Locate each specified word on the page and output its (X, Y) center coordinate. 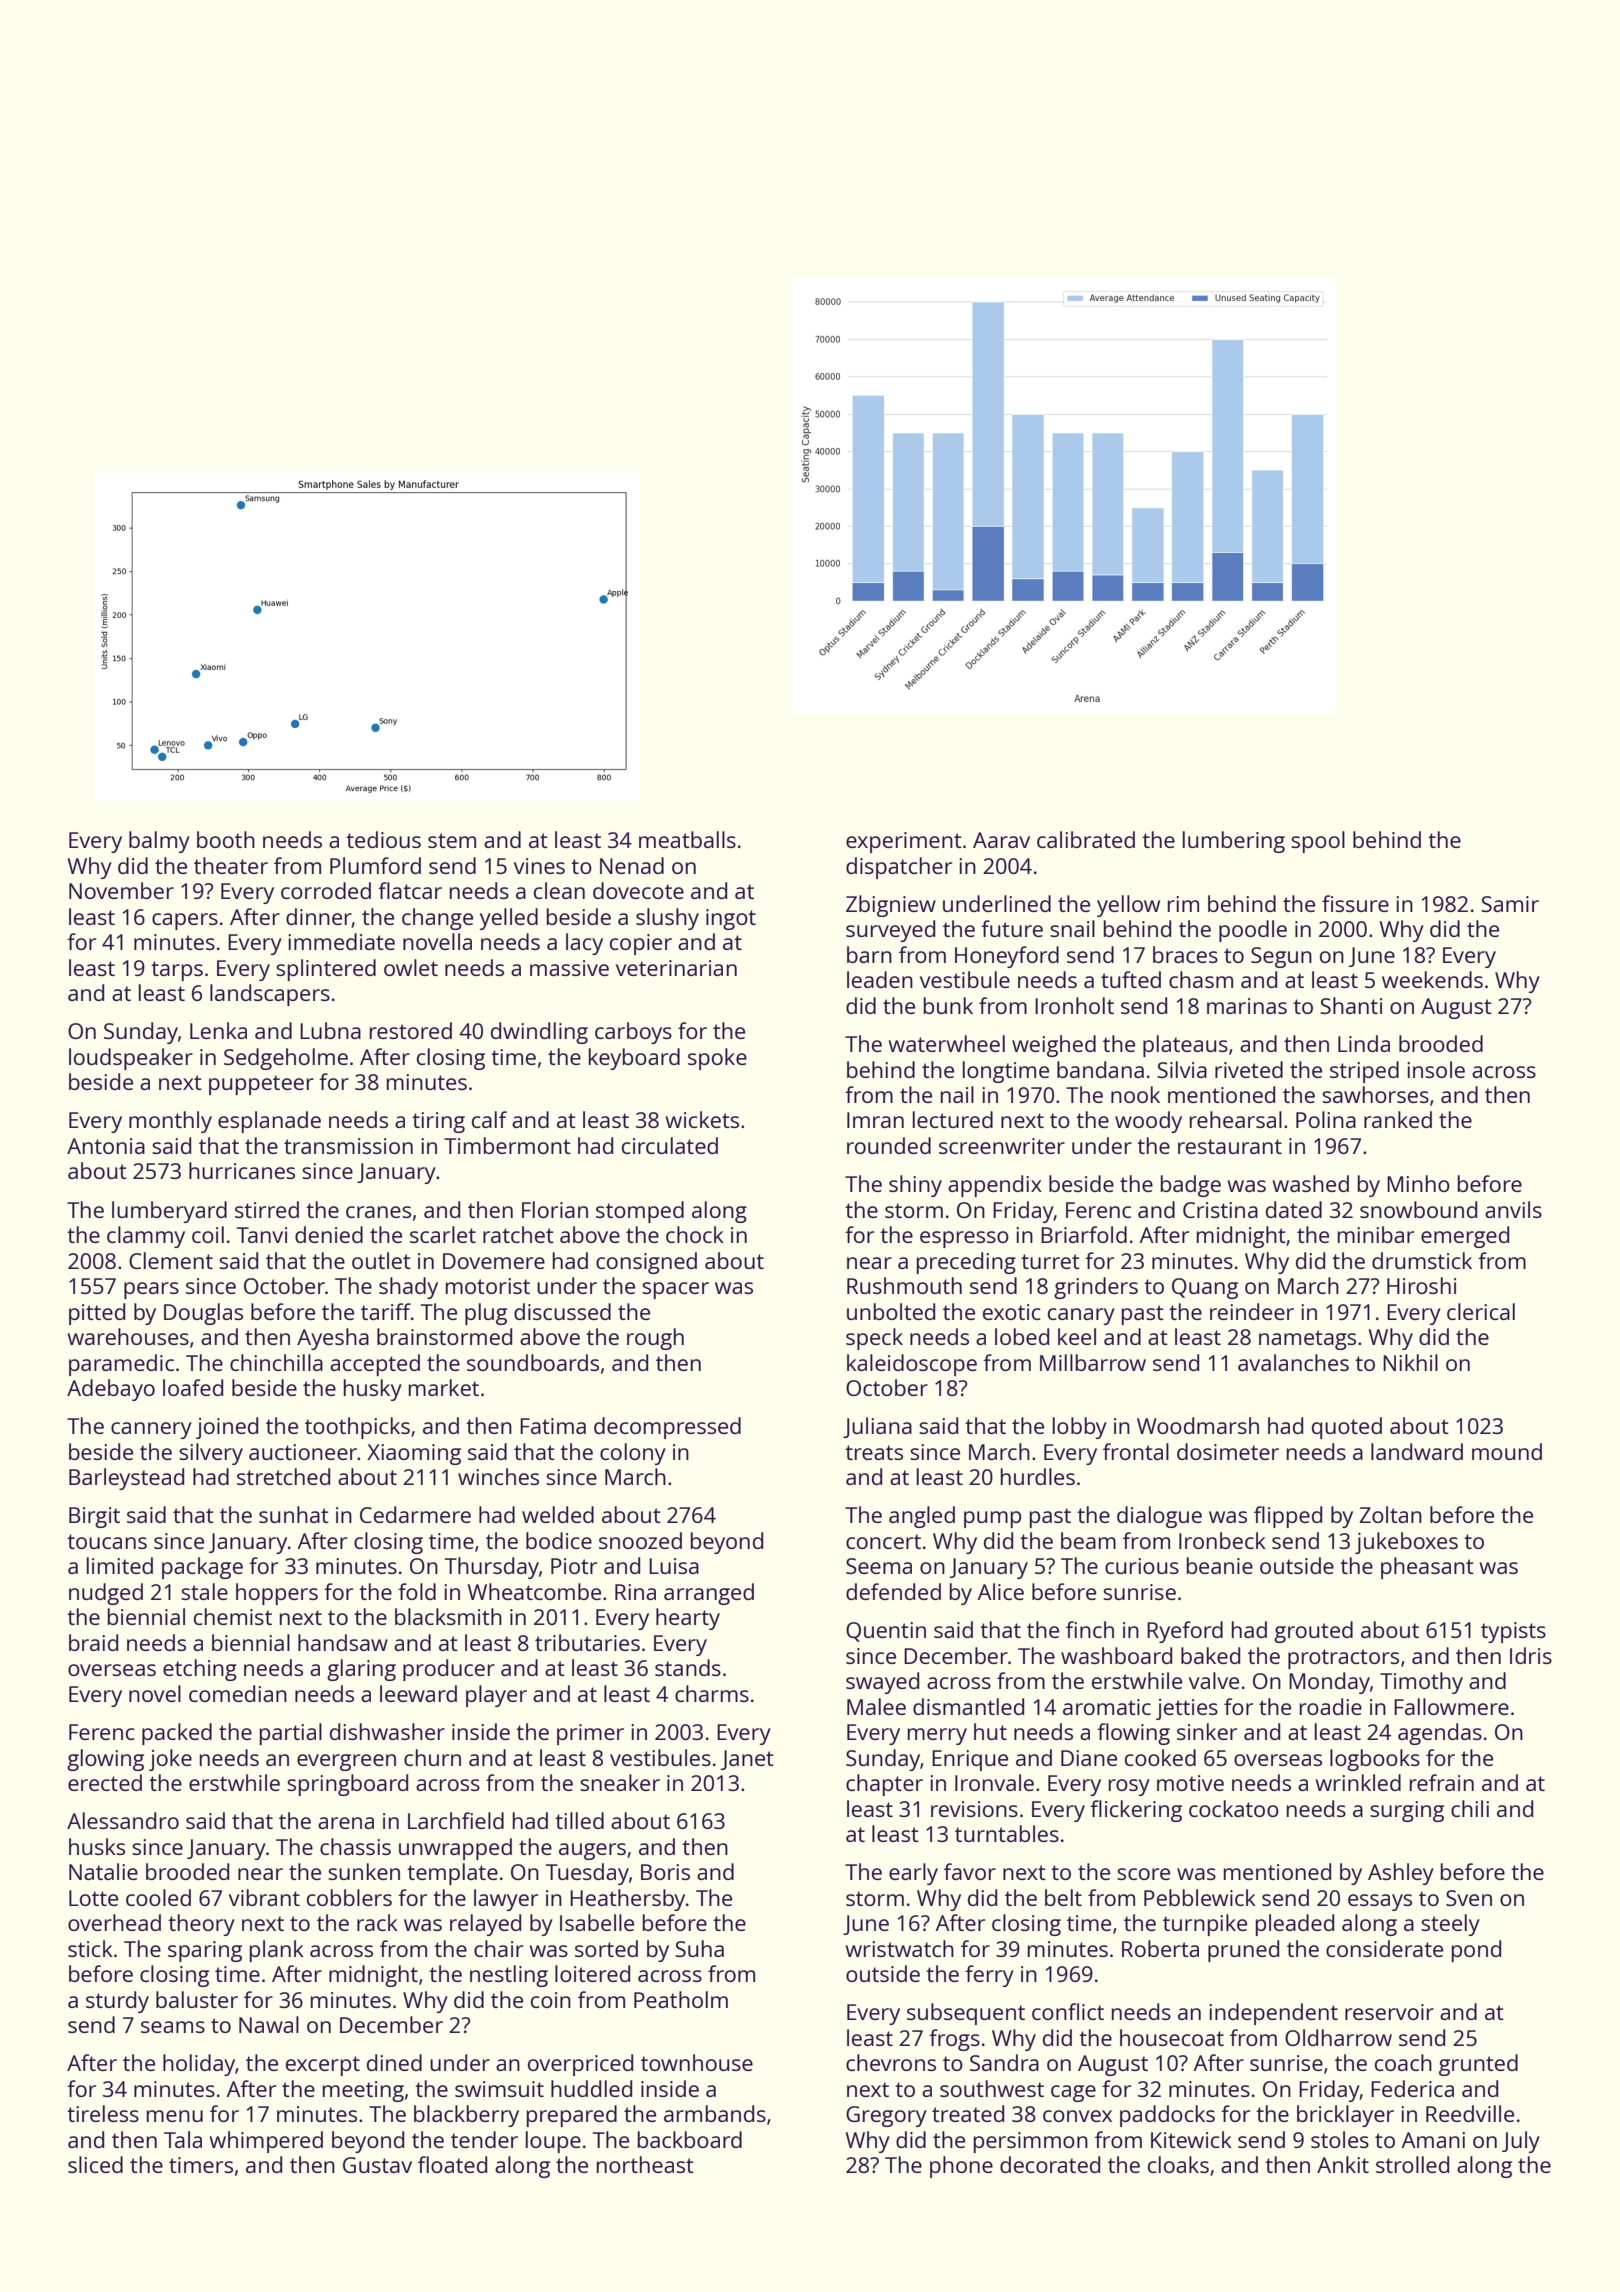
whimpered (266, 2142)
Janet (747, 1760)
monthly (170, 1122)
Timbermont (507, 1145)
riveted (1249, 1069)
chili (1470, 1808)
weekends (1432, 979)
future (1012, 928)
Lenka (218, 1030)
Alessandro (123, 1820)
